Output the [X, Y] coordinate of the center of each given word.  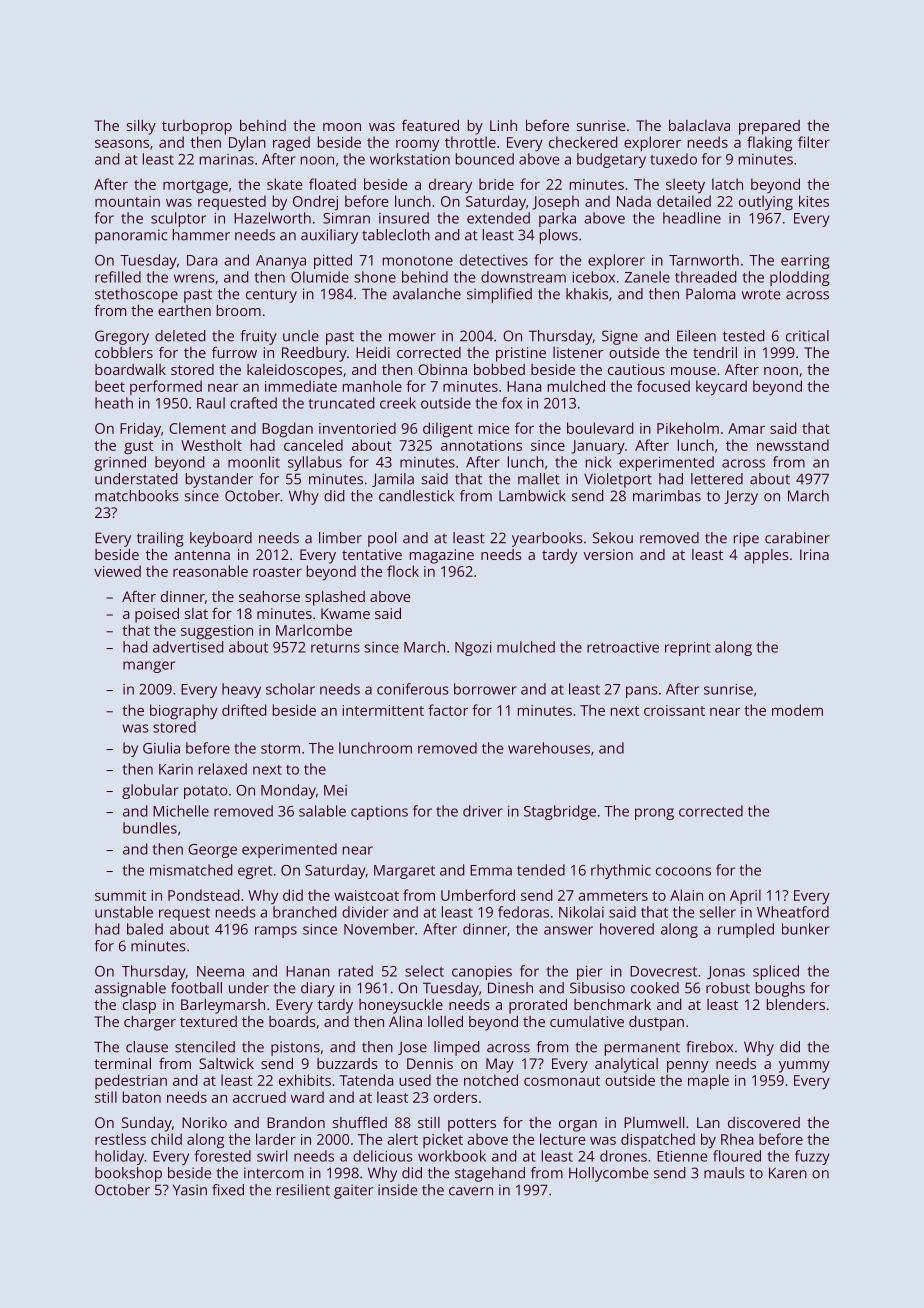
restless [120, 1139]
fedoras [523, 912]
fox [512, 403]
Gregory [122, 337]
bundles [150, 828]
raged [291, 144]
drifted [244, 710]
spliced [776, 972]
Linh [503, 125]
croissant [674, 710]
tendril [715, 352]
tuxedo [673, 159]
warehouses [549, 748]
